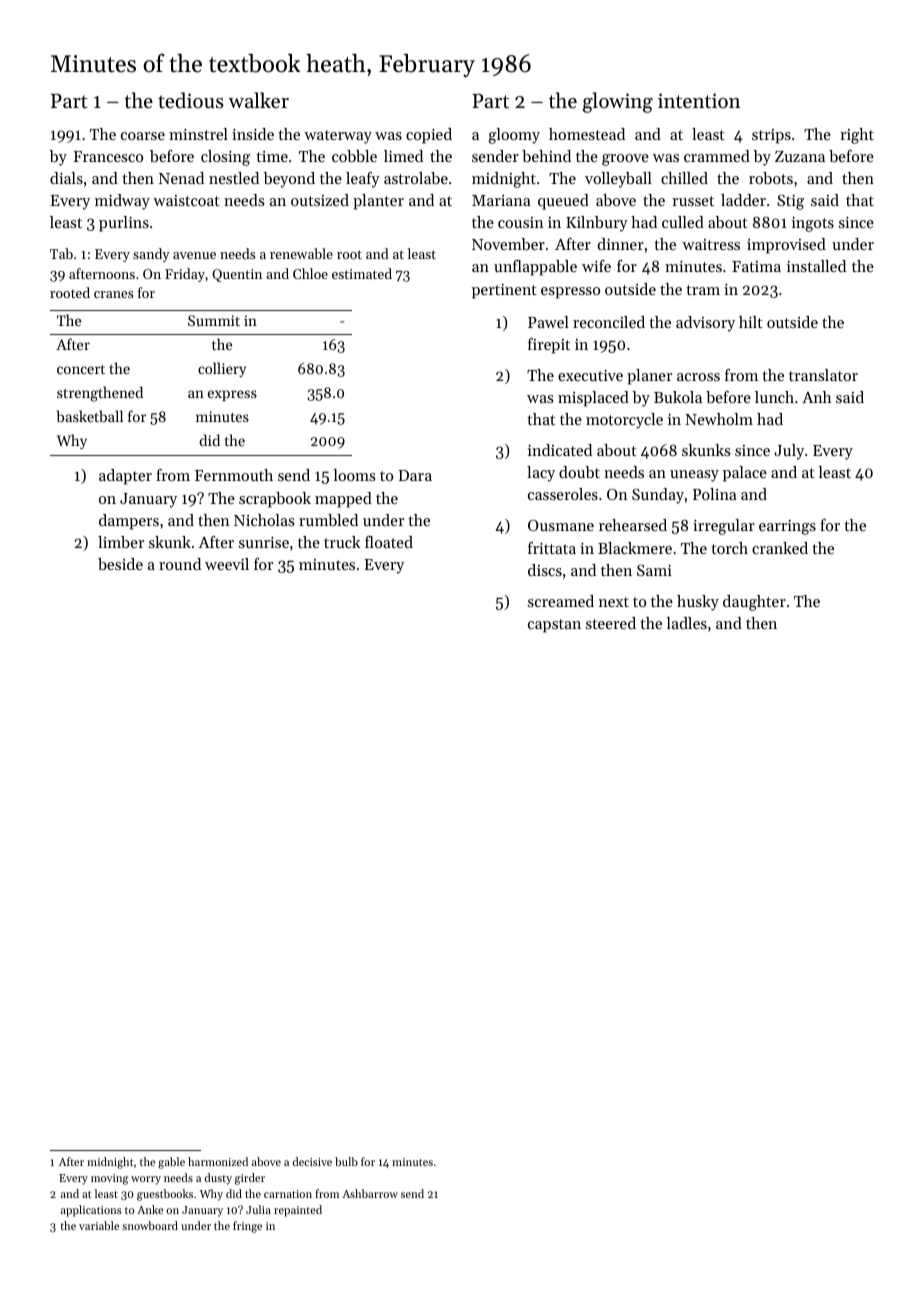 This document has height=1308, width=924. I want to click on basketball, so click(90, 416).
